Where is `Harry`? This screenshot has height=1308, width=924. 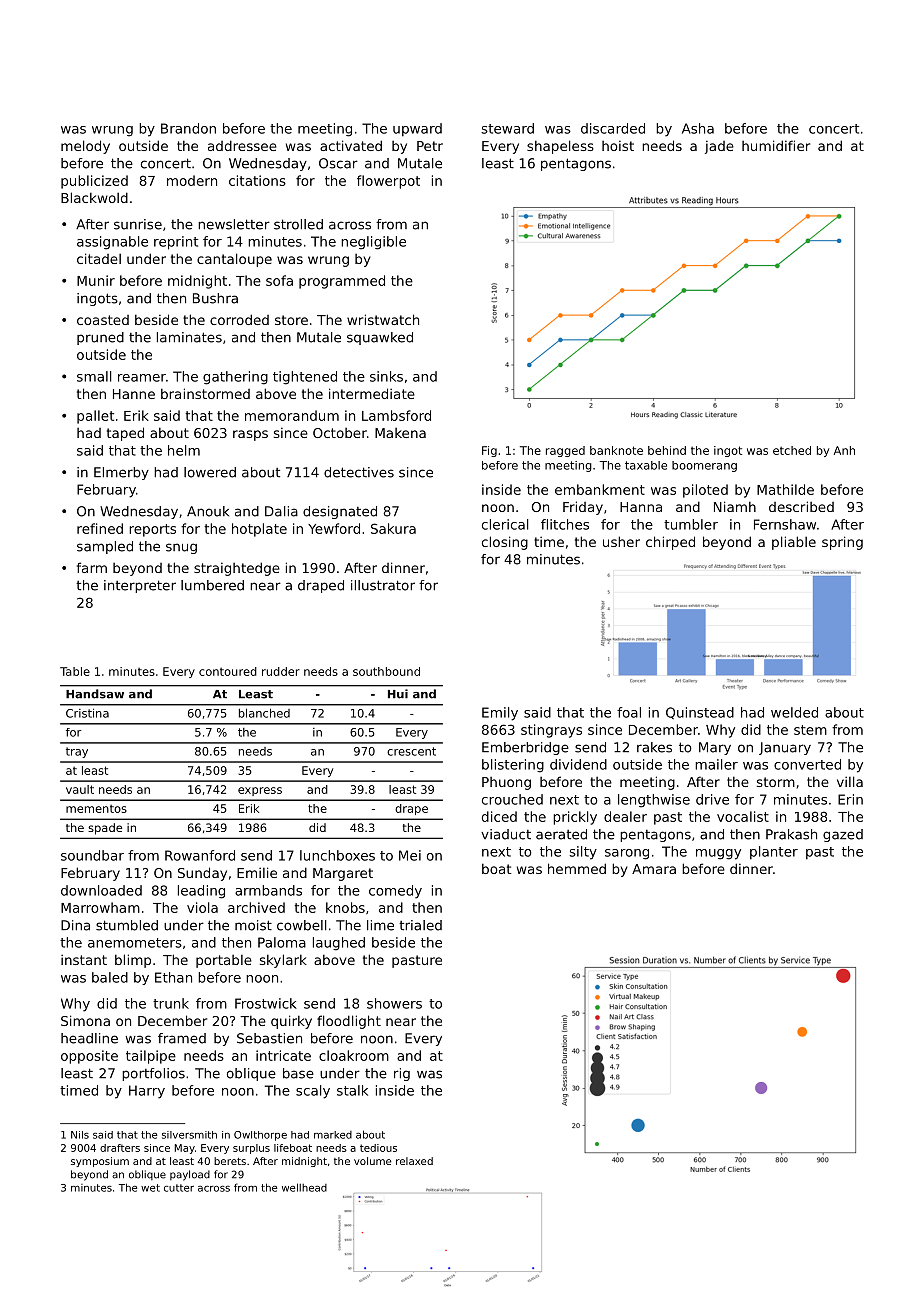 Harry is located at coordinates (147, 1092).
